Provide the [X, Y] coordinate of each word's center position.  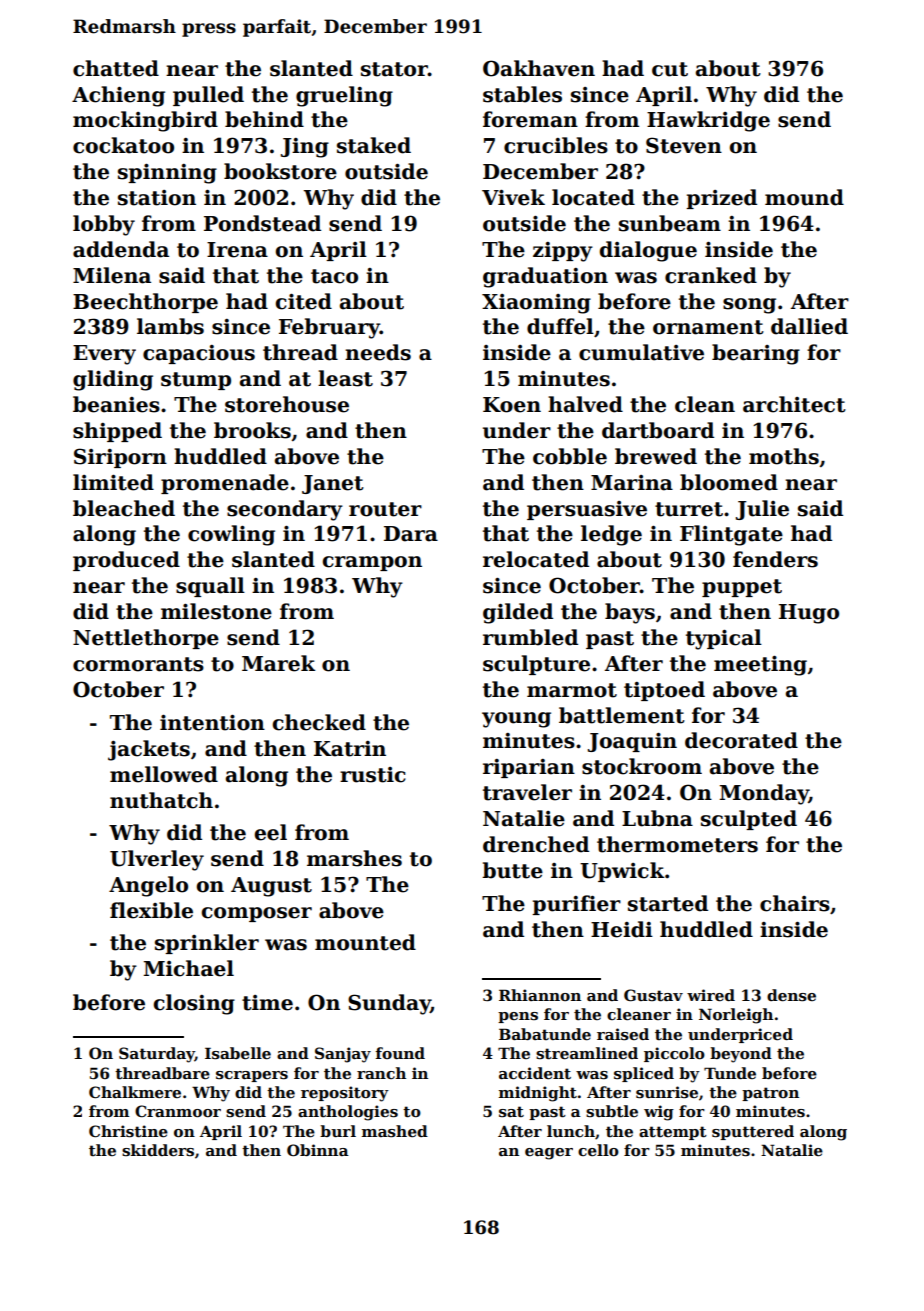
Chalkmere [135, 1092]
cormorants [138, 664]
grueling [344, 96]
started [668, 903]
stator [394, 69]
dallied [809, 326]
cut [670, 69]
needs [378, 352]
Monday [764, 794]
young [516, 720]
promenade [225, 484]
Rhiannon [540, 995]
